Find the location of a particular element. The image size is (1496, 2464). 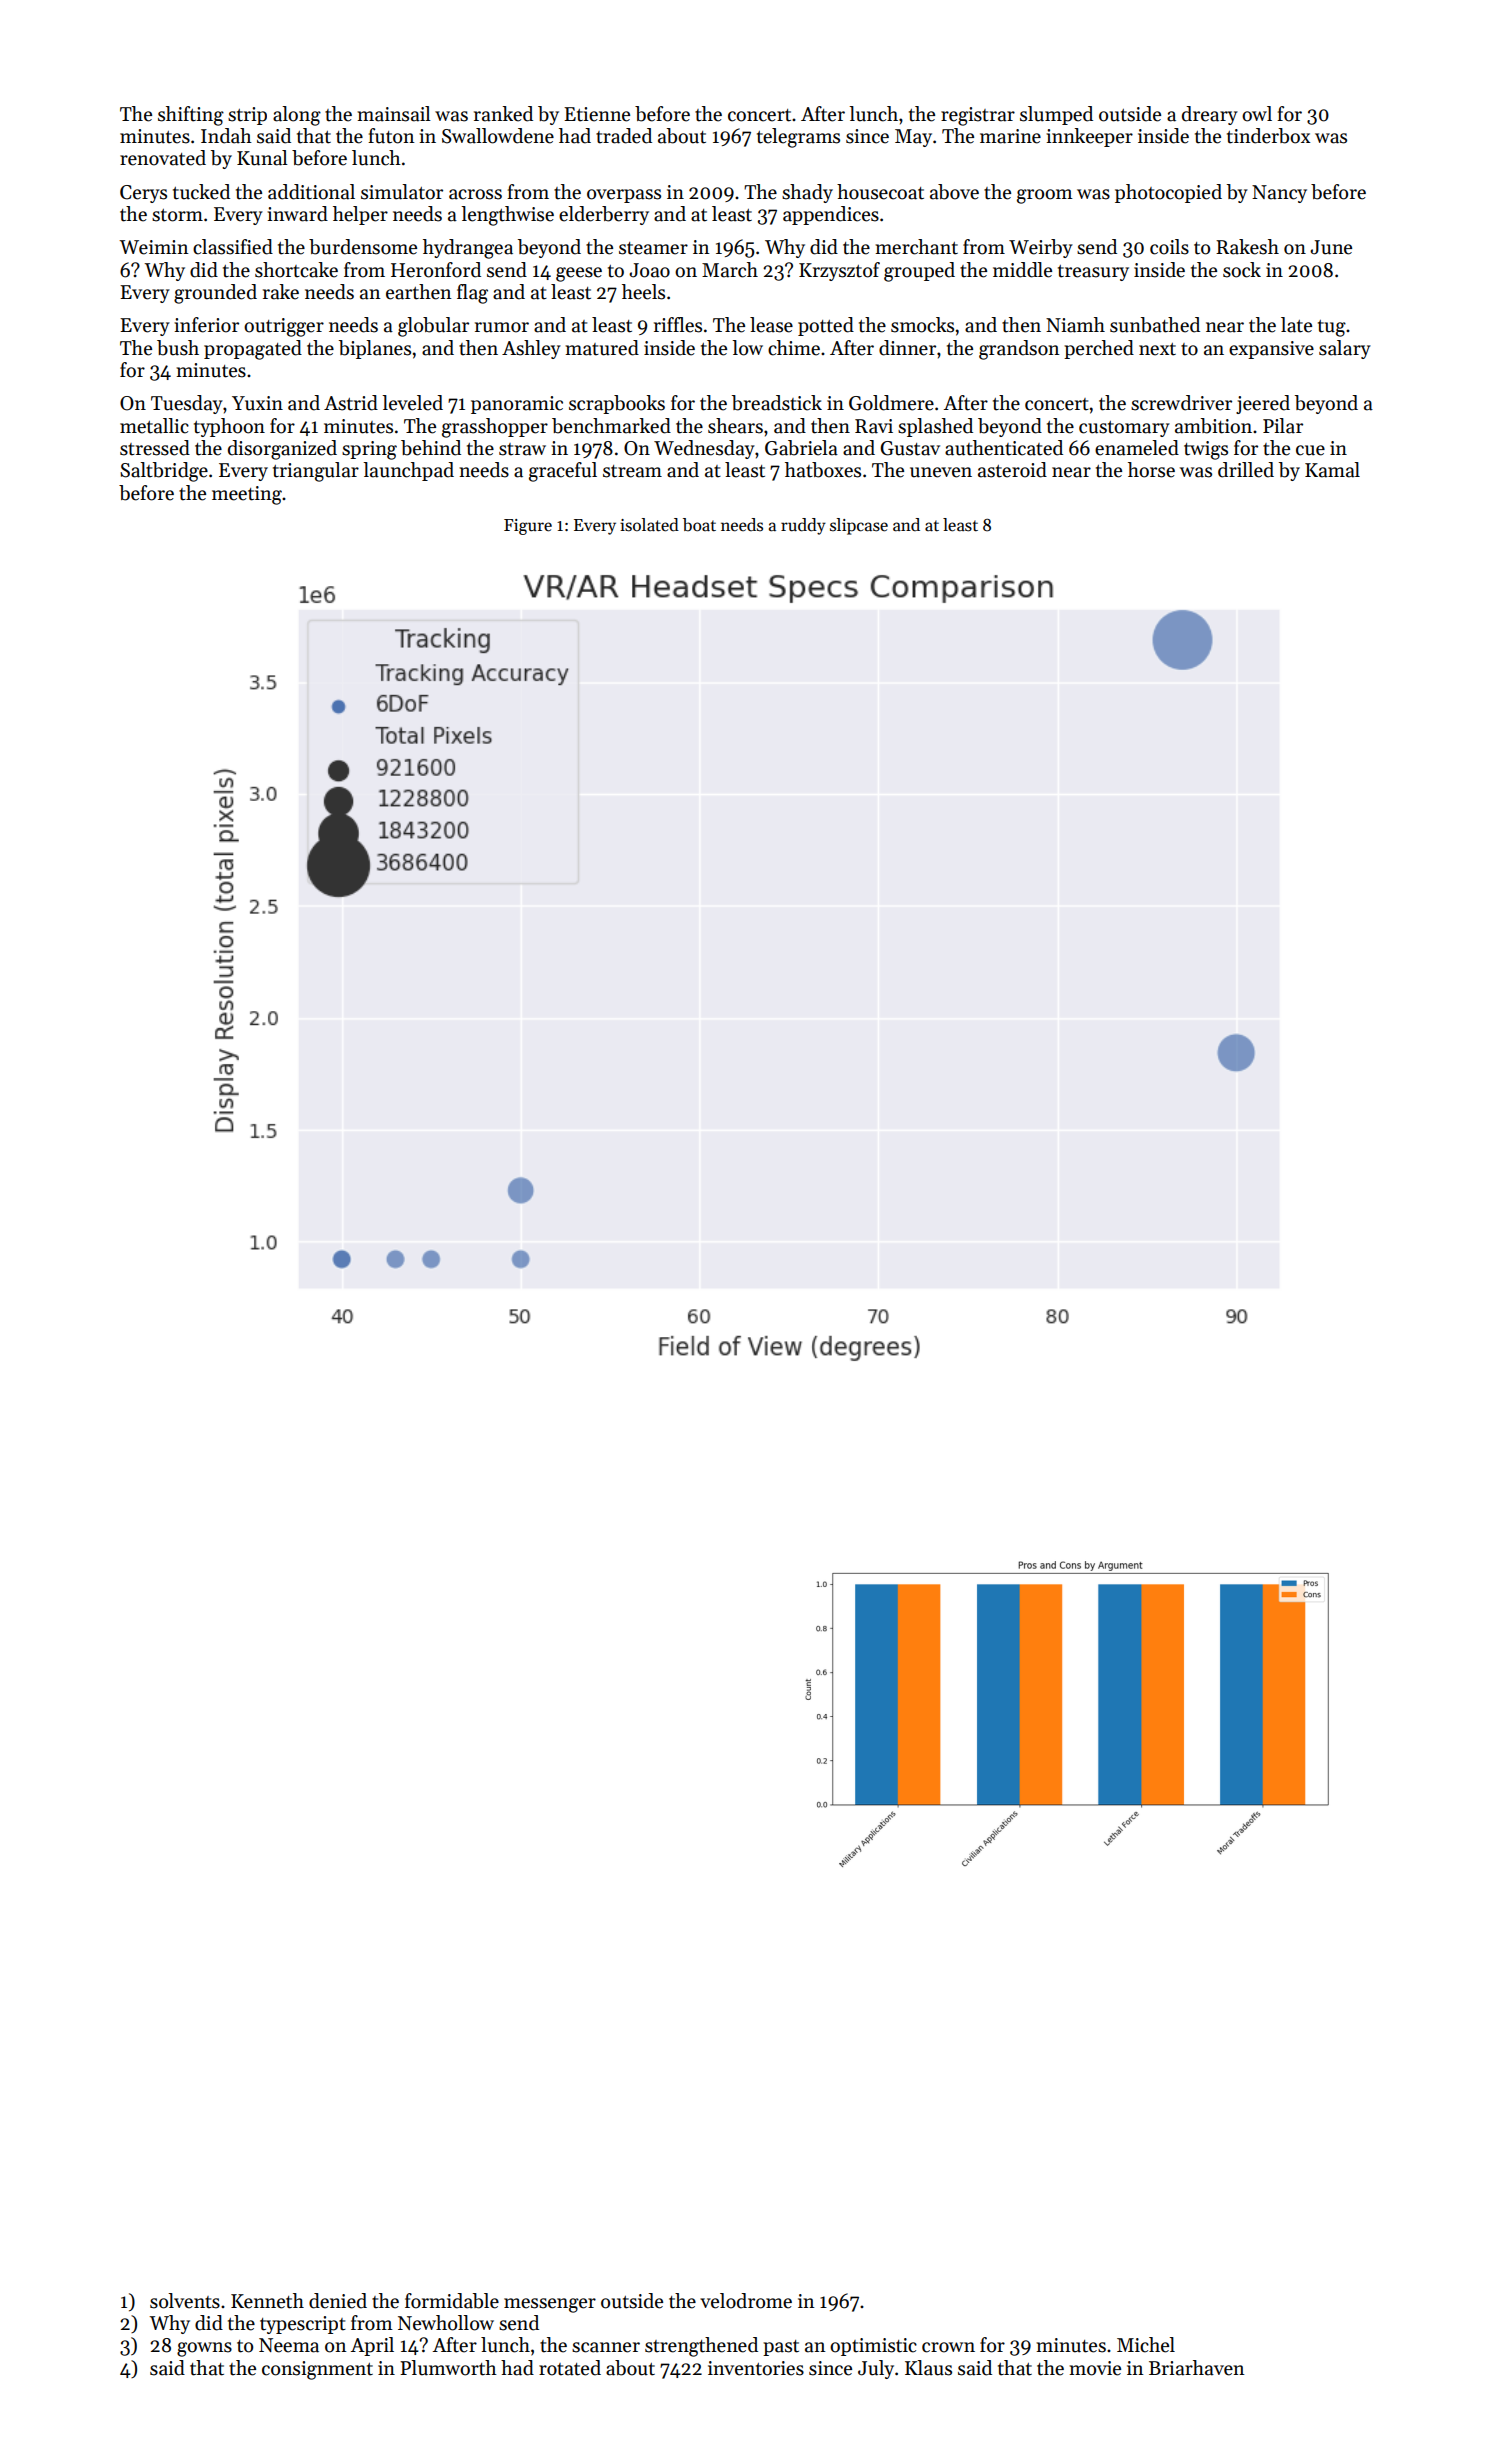

Michel is located at coordinates (1146, 2345).
